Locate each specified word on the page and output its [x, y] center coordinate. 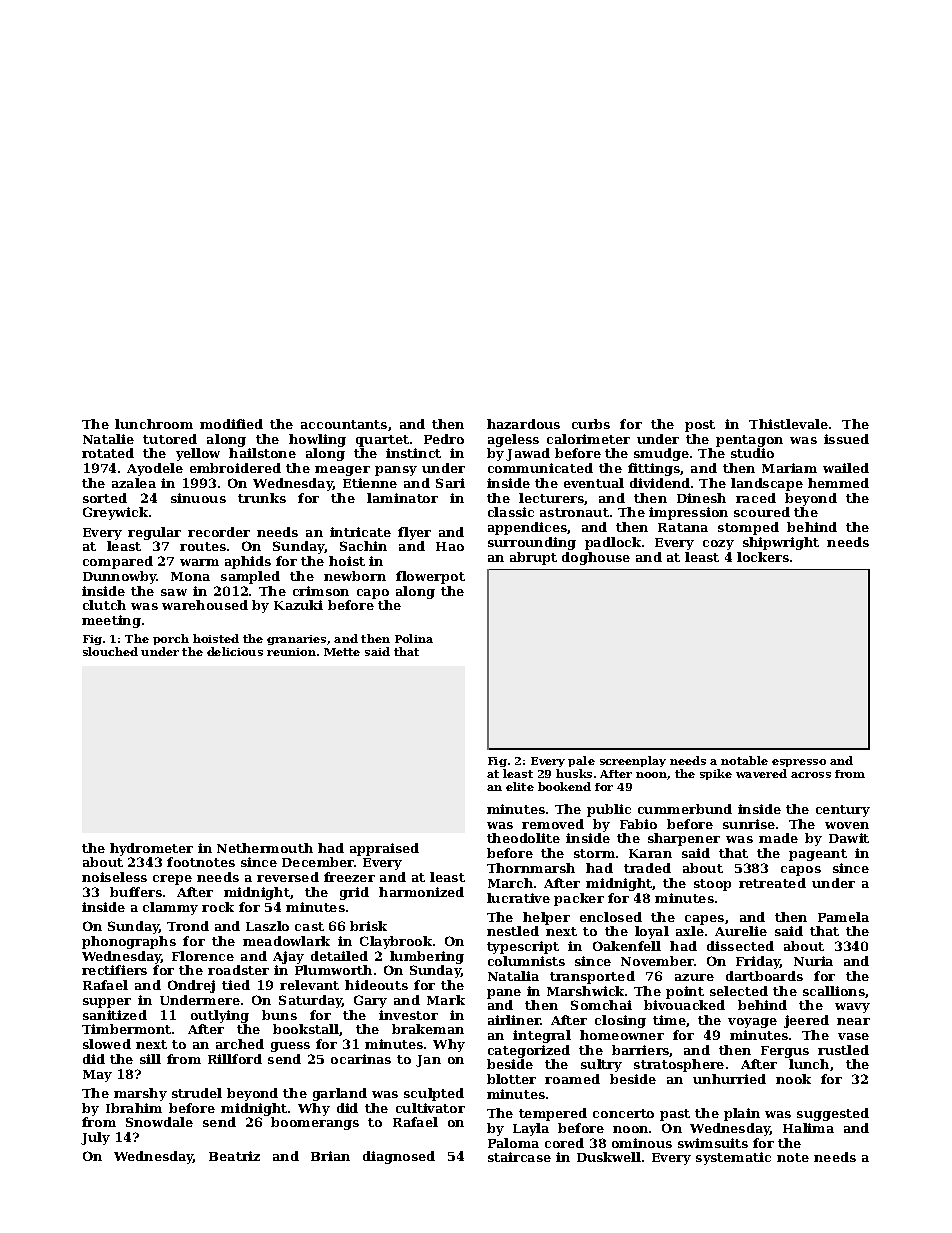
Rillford [235, 1059]
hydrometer [151, 849]
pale [581, 761]
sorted [105, 498]
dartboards [764, 976]
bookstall [306, 1029]
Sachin [363, 546]
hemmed [838, 483]
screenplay [633, 761]
